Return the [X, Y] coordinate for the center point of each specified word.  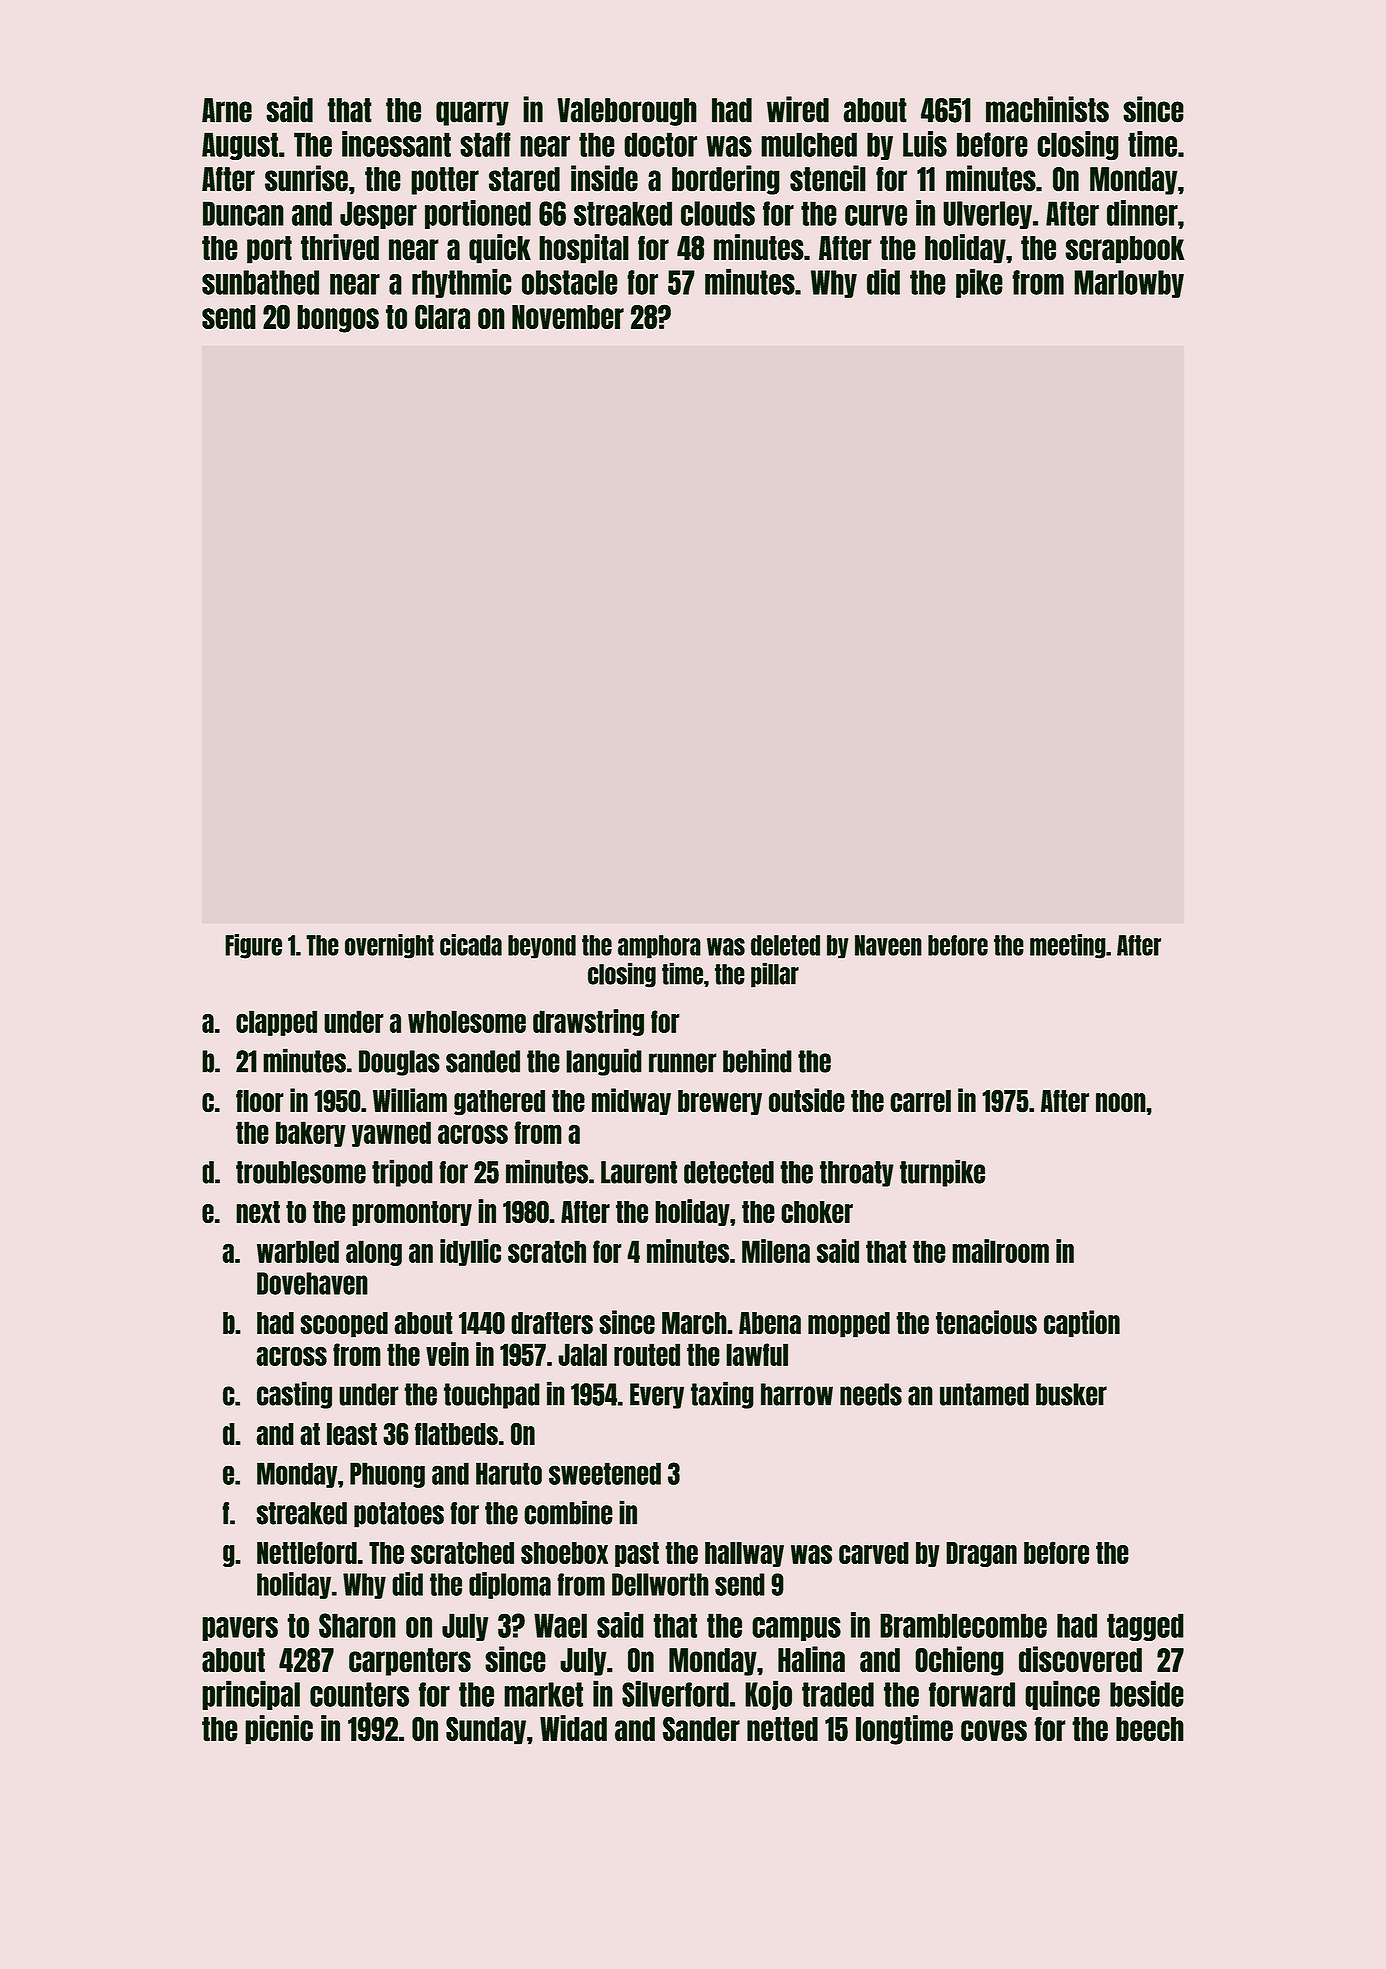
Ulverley [987, 215]
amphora [659, 947]
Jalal [582, 1354]
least [352, 1434]
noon [1121, 1103]
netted [782, 1729]
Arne [227, 110]
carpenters [410, 1662]
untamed [984, 1394]
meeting [1068, 946]
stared [524, 179]
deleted [785, 945]
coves [994, 1731]
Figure [253, 946]
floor [260, 1101]
